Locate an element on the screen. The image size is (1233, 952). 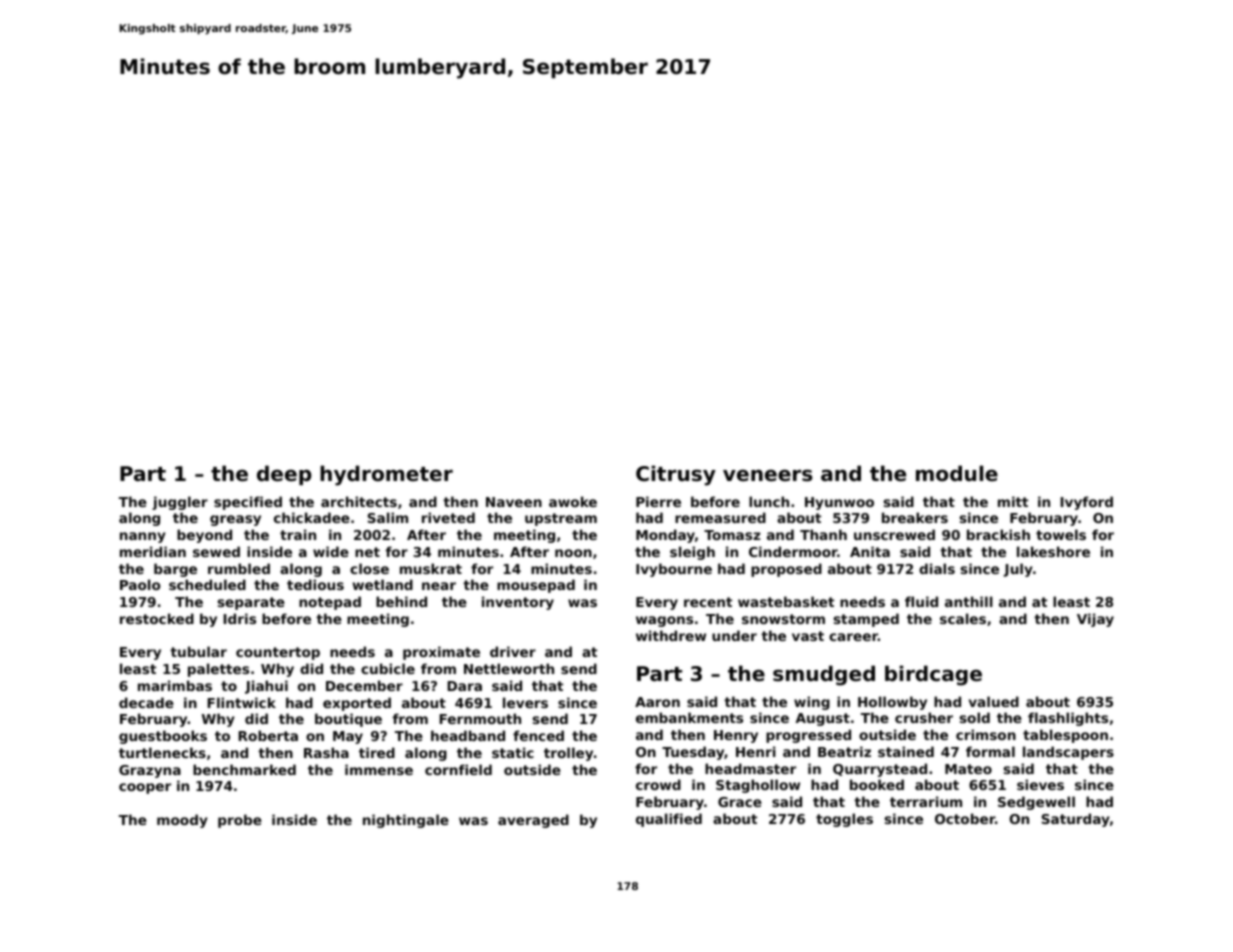
module is located at coordinates (957, 473).
